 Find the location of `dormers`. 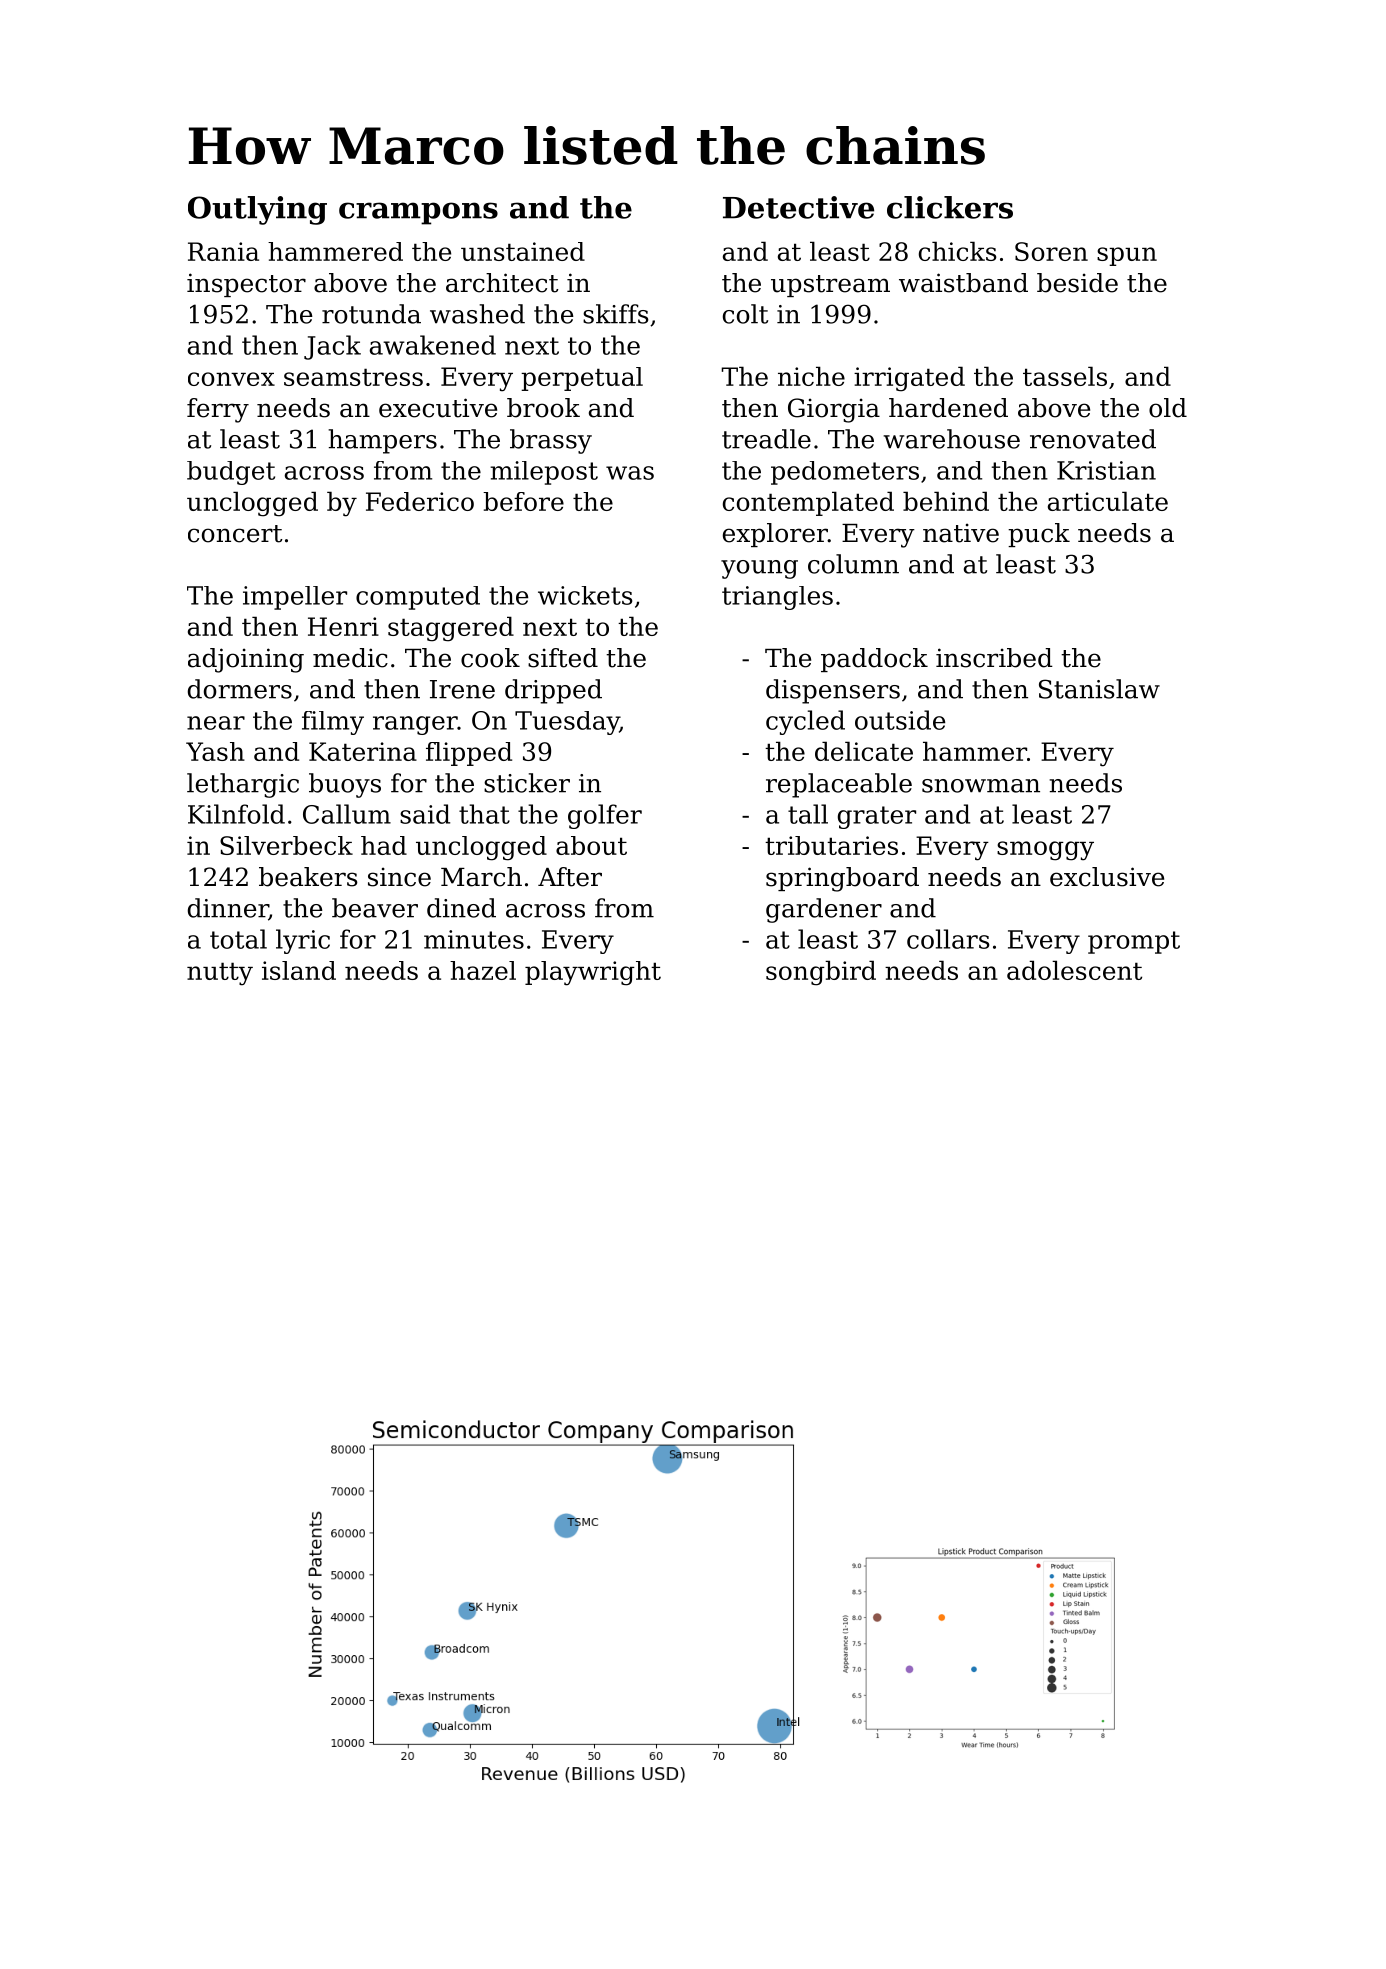

dormers is located at coordinates (240, 689).
